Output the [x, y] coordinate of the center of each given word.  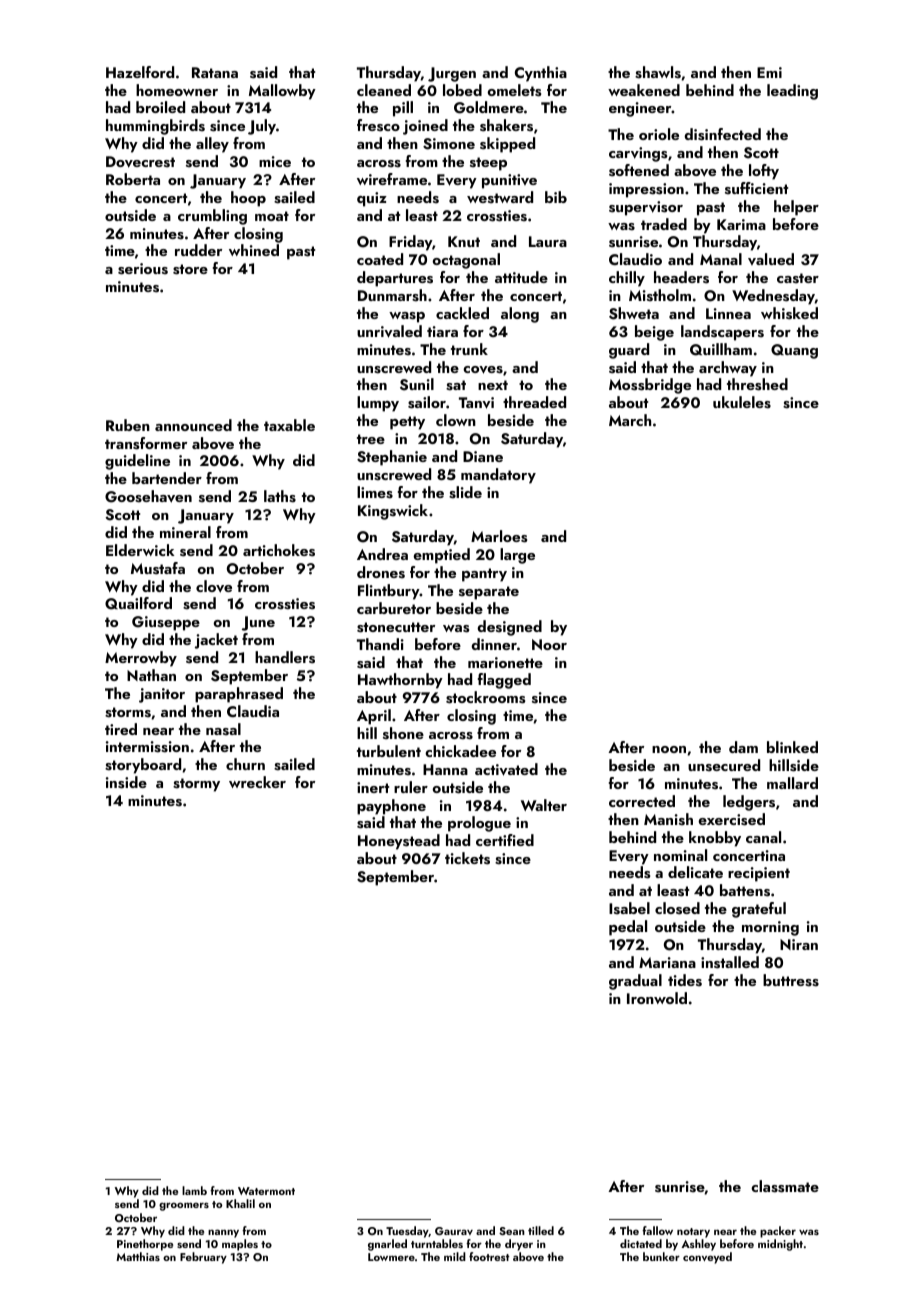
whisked [789, 313]
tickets [467, 858]
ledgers [749, 803]
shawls [658, 72]
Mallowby [282, 92]
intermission [147, 747]
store [190, 269]
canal [763, 837]
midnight [780, 1245]
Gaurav [454, 1231]
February [203, 1258]
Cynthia [541, 74]
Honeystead [399, 842]
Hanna [445, 769]
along [520, 315]
